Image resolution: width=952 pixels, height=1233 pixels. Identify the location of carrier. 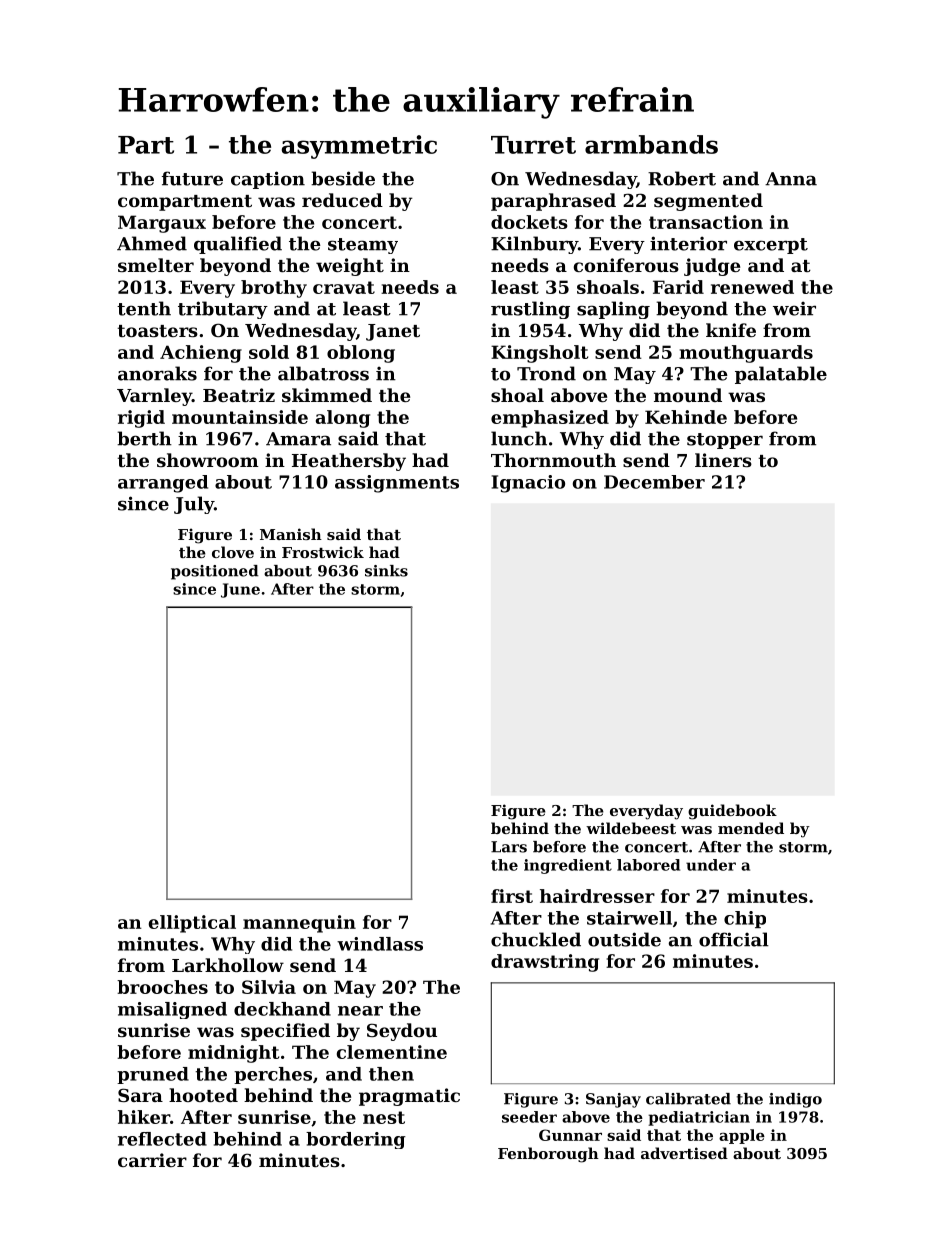
(152, 1160).
